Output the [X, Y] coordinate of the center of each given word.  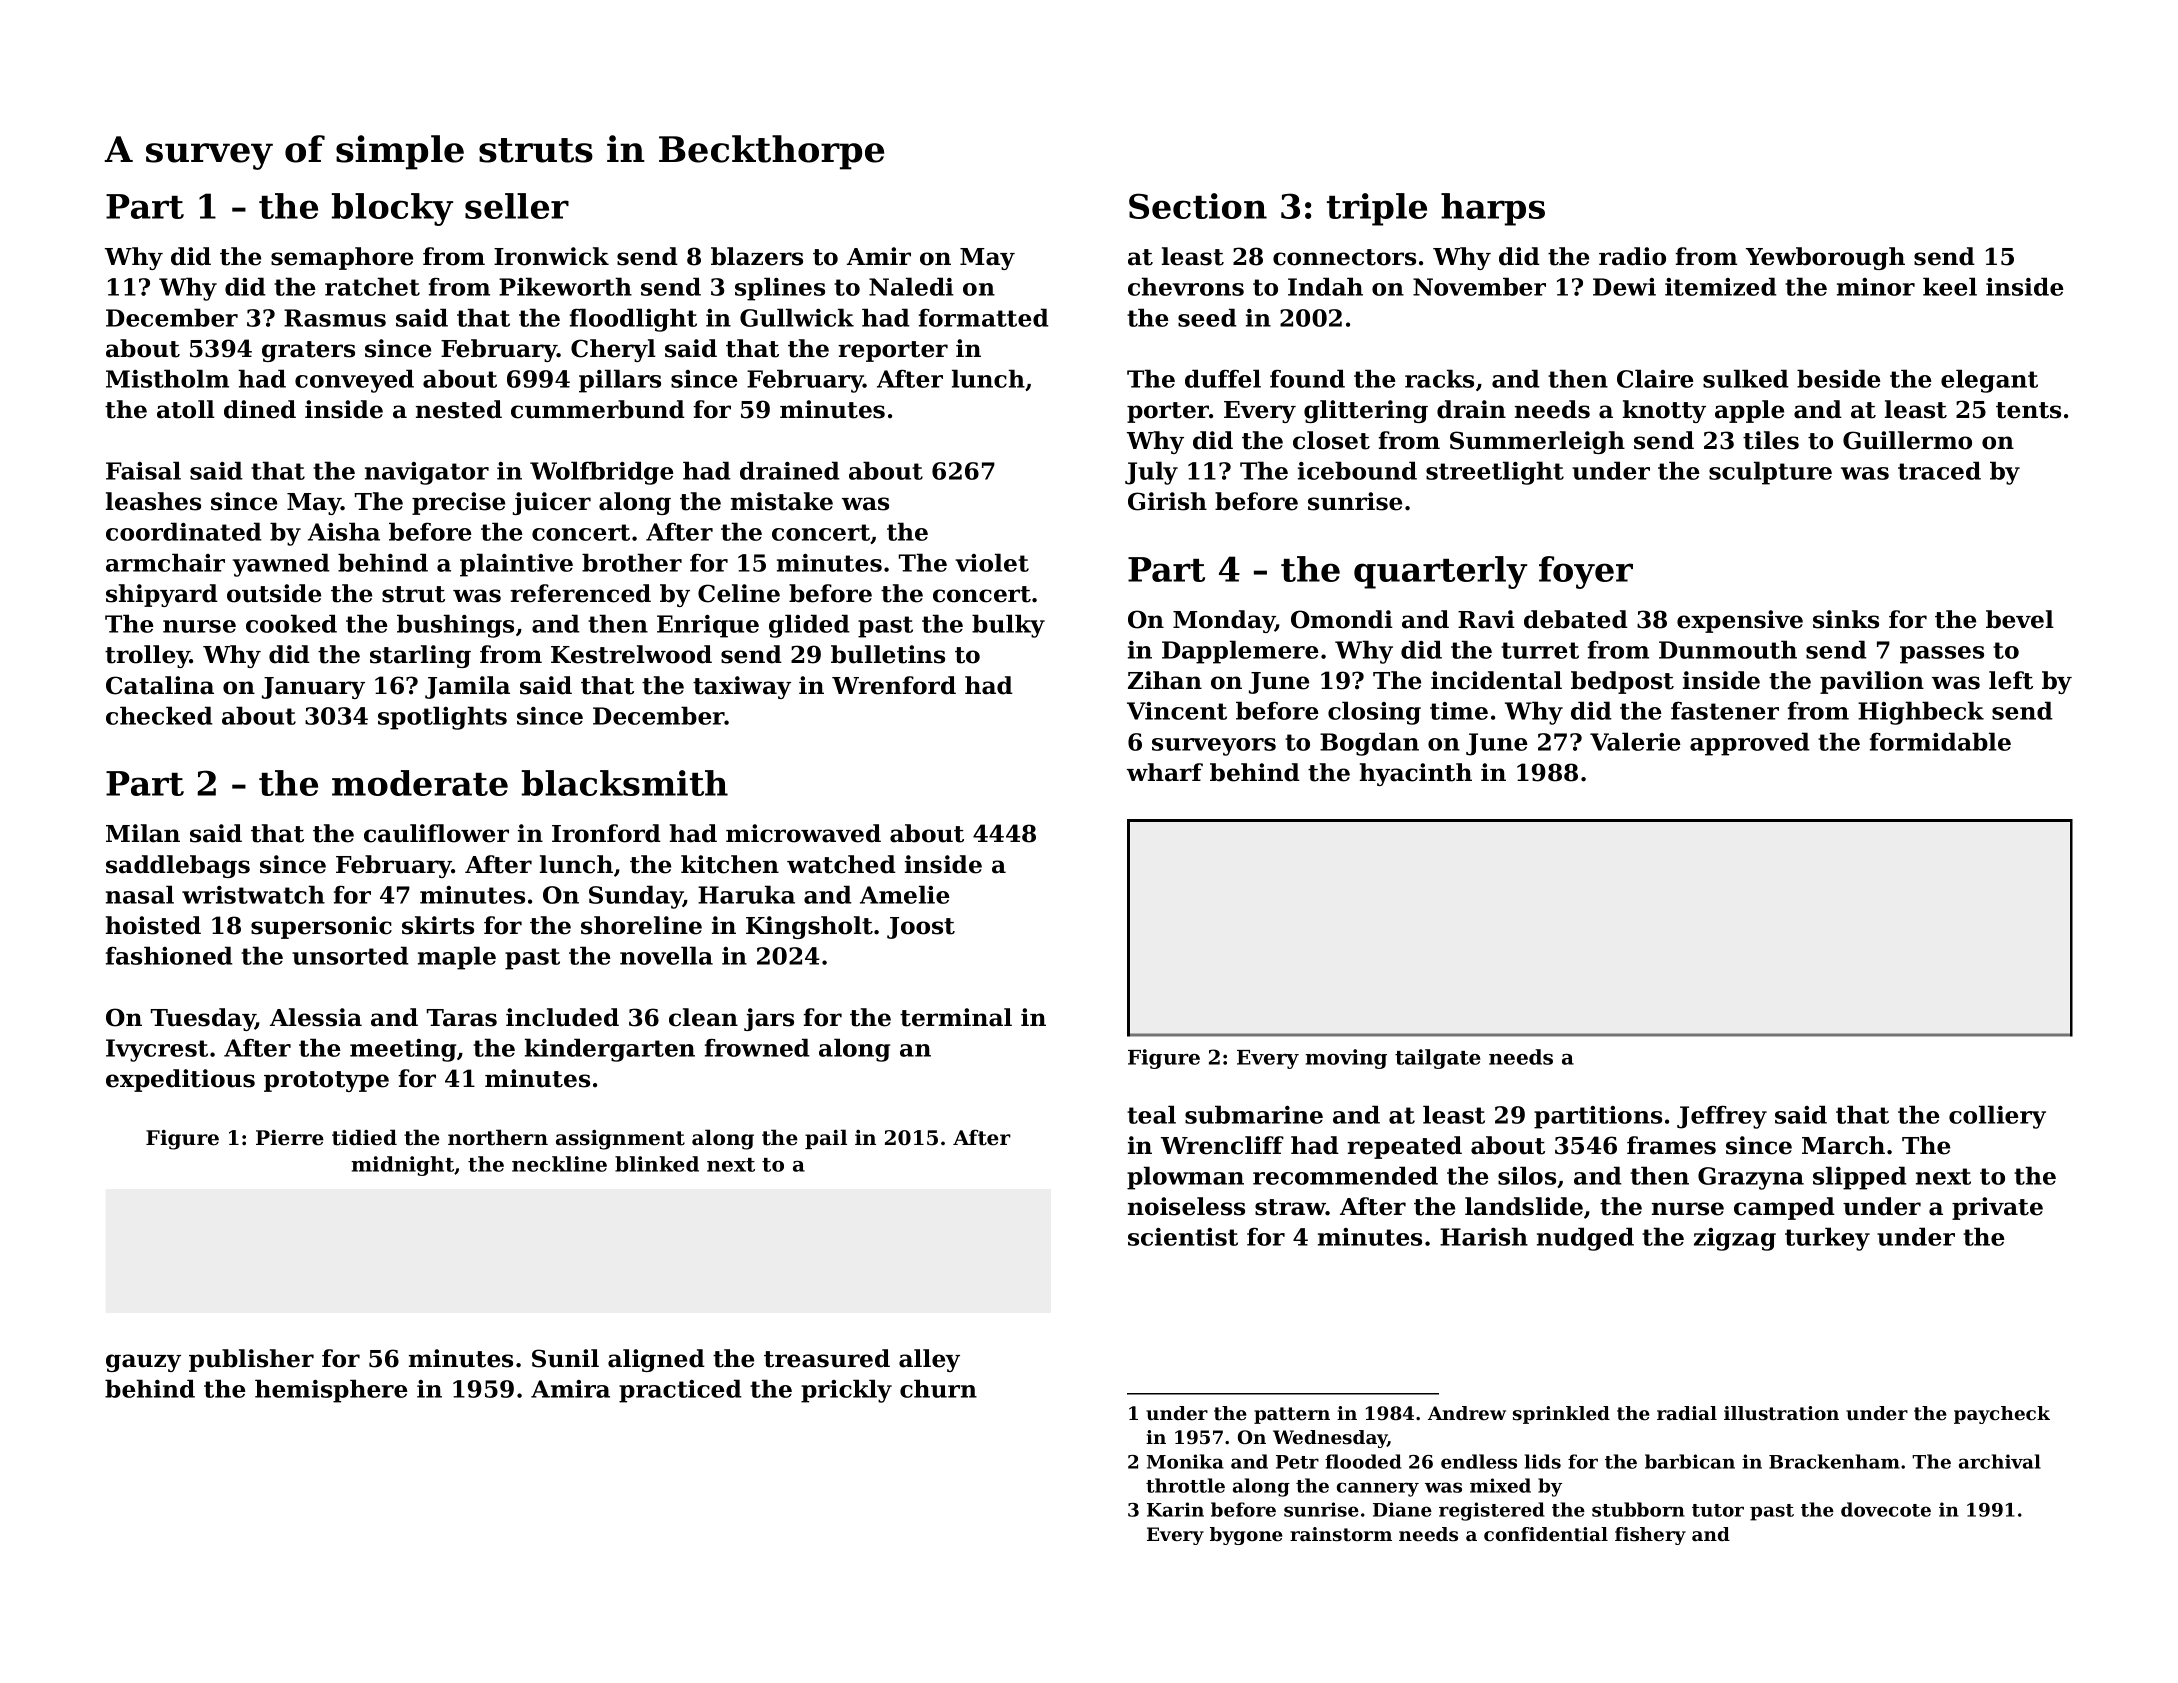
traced [1939, 470]
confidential [1546, 1534]
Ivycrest [157, 1050]
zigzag [1735, 1239]
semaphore [342, 258]
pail [826, 1139]
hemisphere [331, 1391]
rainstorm [1341, 1534]
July [1151, 473]
